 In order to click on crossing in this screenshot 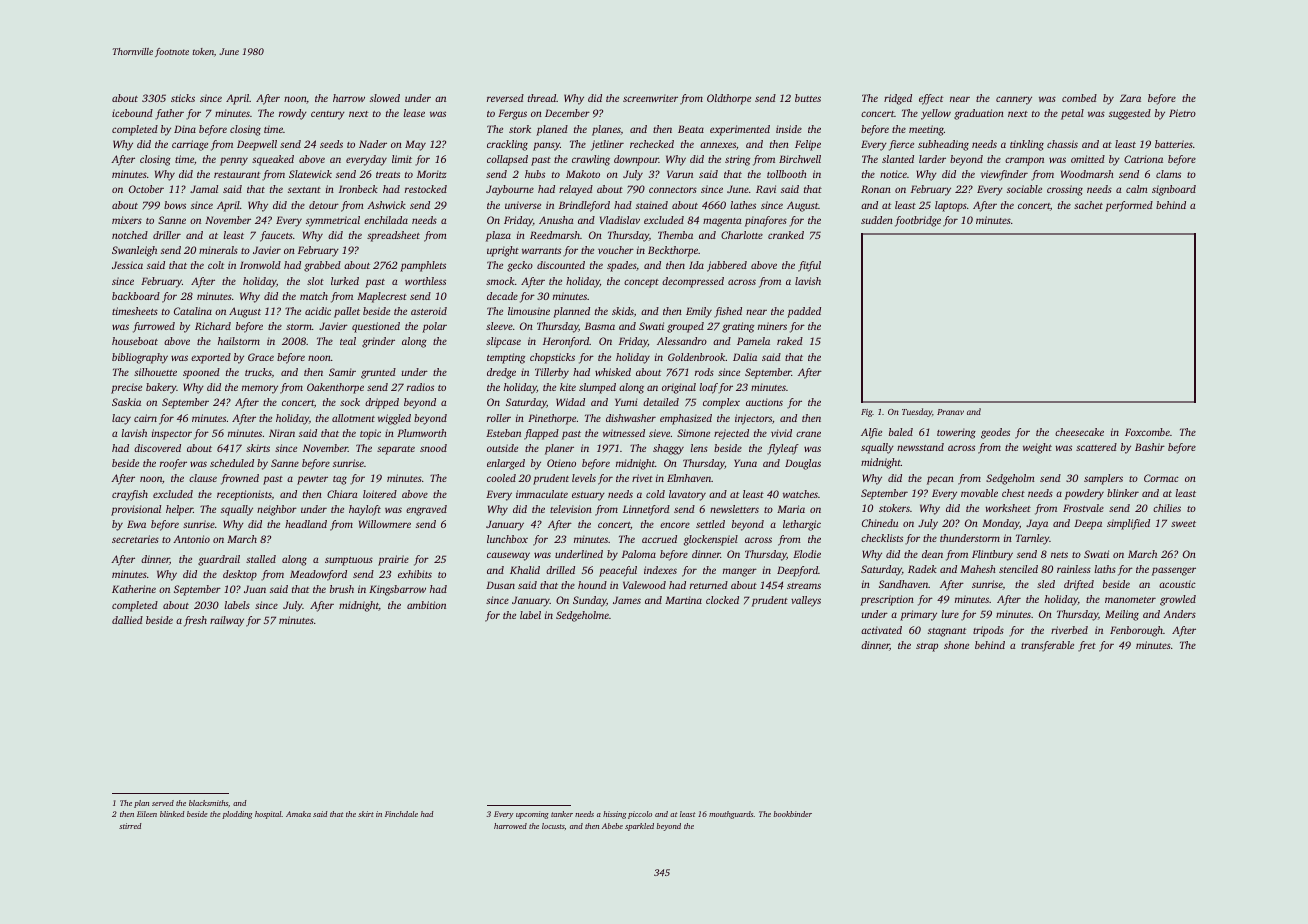, I will do `click(1065, 190)`.
